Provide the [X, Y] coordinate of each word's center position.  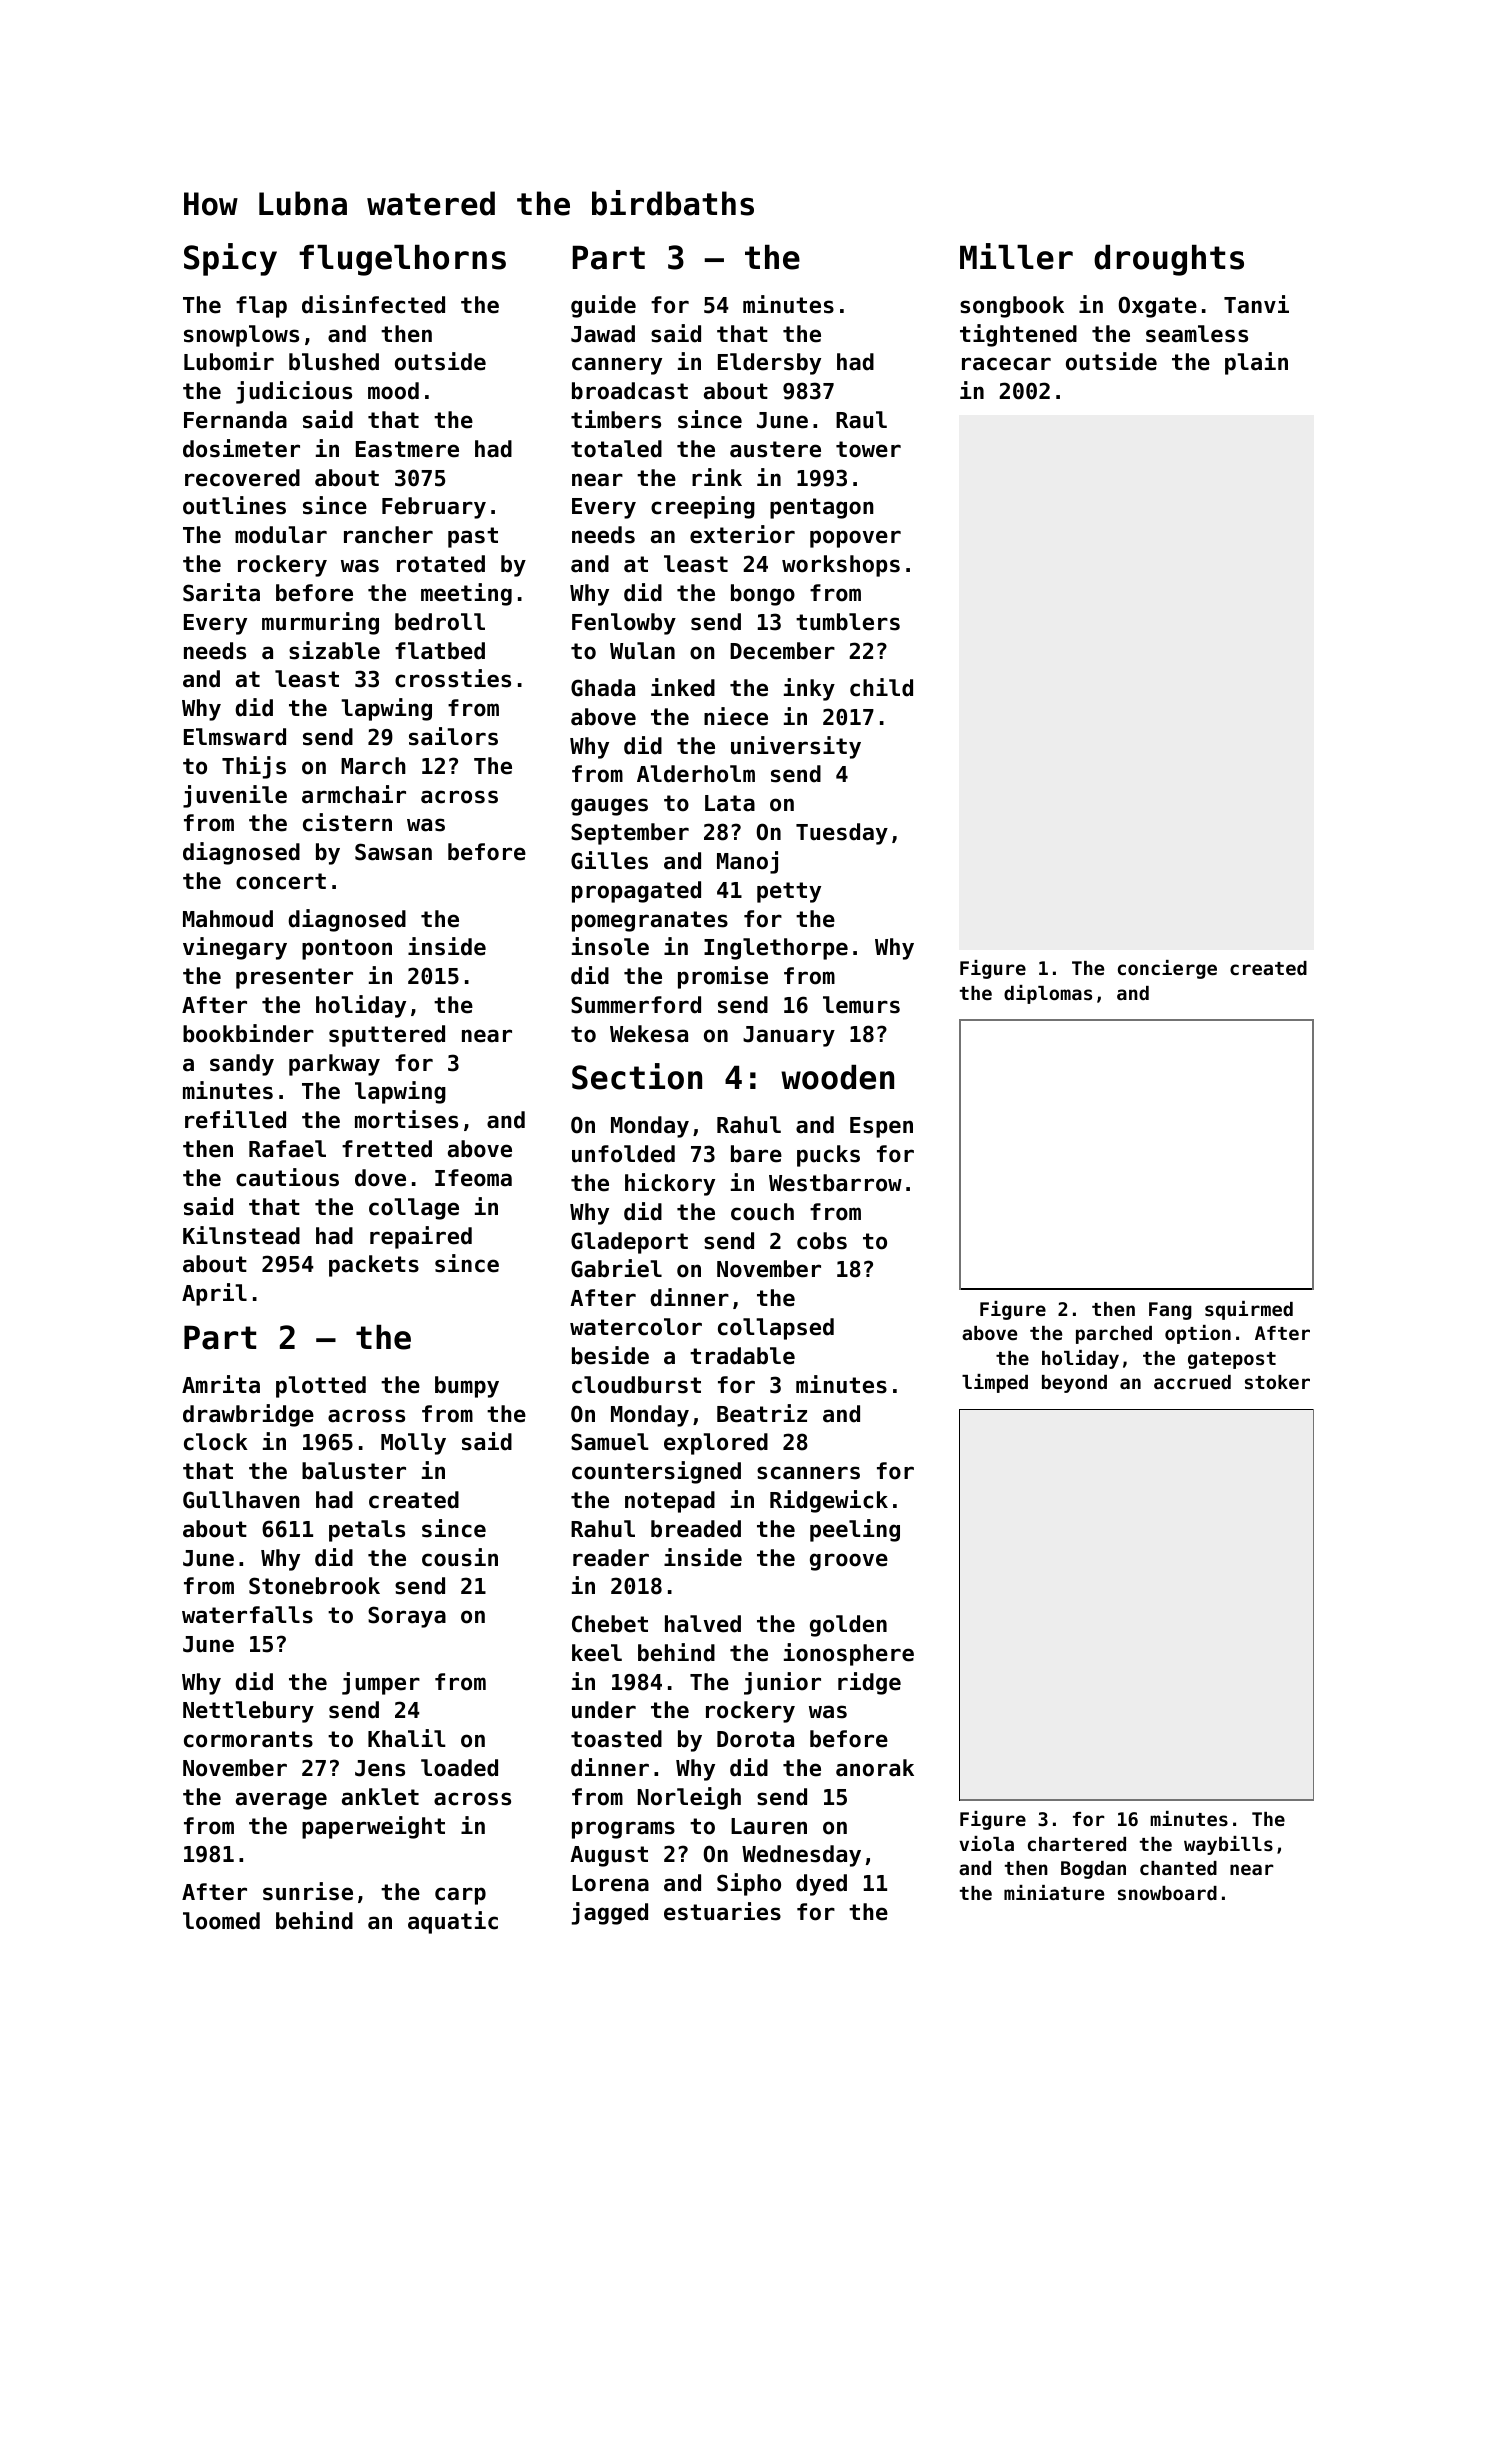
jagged [610, 1913]
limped [995, 1383]
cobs [822, 1241]
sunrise [308, 1891]
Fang [1170, 1311]
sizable [334, 650]
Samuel [610, 1442]
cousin [460, 1557]
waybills [1228, 1845]
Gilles [609, 860]
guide [603, 306]
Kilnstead [241, 1235]
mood [393, 391]
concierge [1167, 969]
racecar [1006, 364]
